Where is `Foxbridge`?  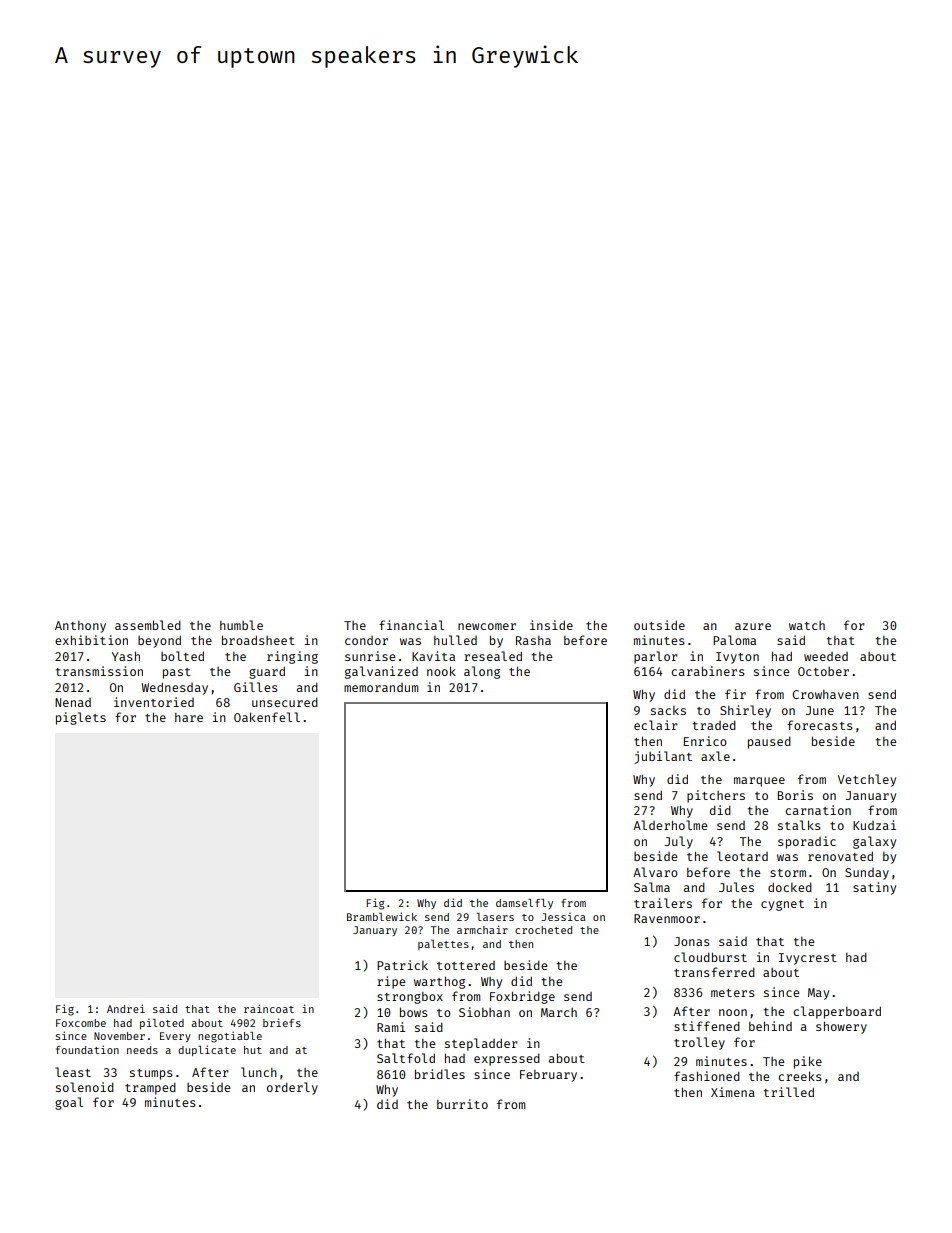 Foxbridge is located at coordinates (522, 997).
